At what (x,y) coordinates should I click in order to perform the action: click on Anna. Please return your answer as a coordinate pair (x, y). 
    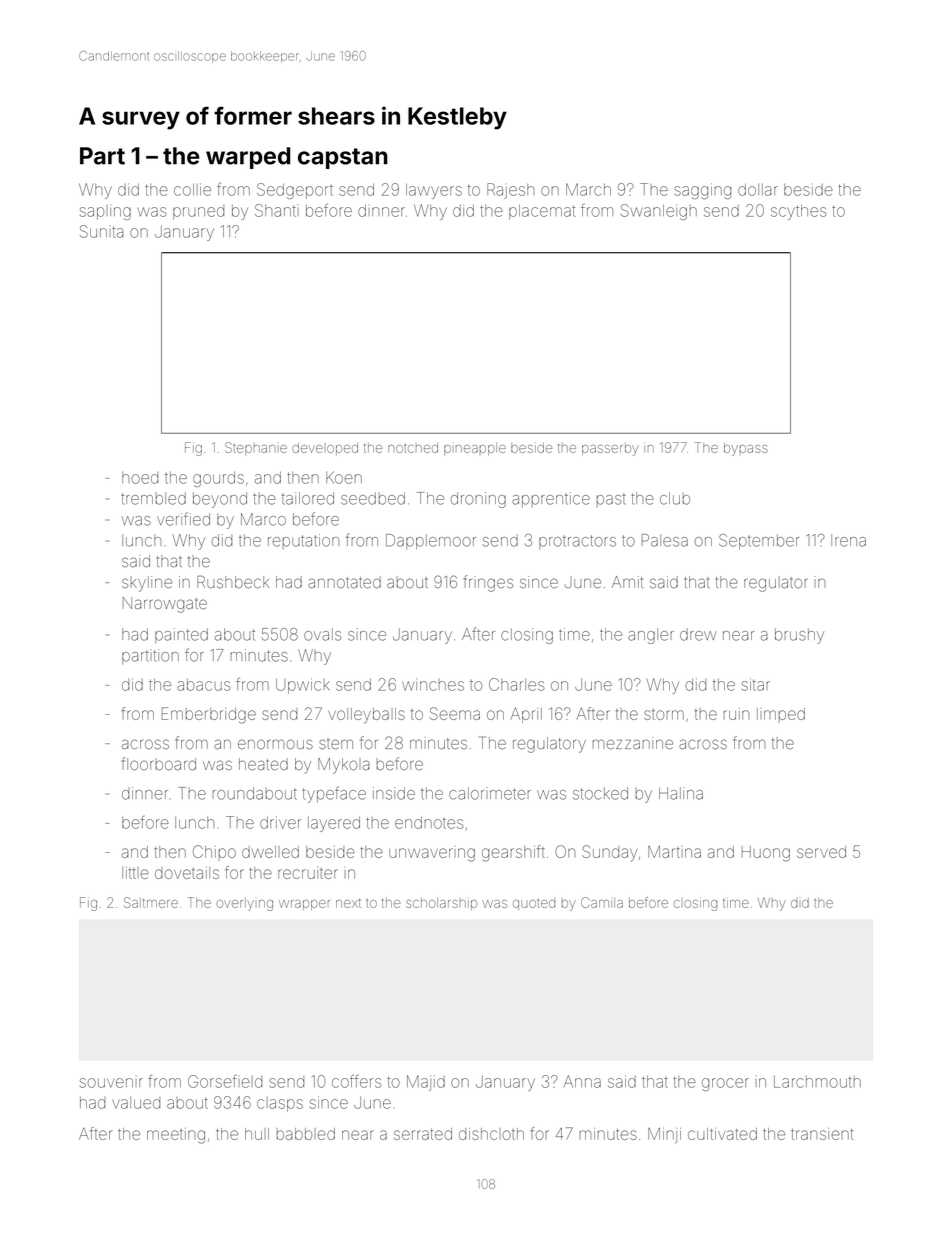
    Looking at the image, I should click on (582, 1081).
